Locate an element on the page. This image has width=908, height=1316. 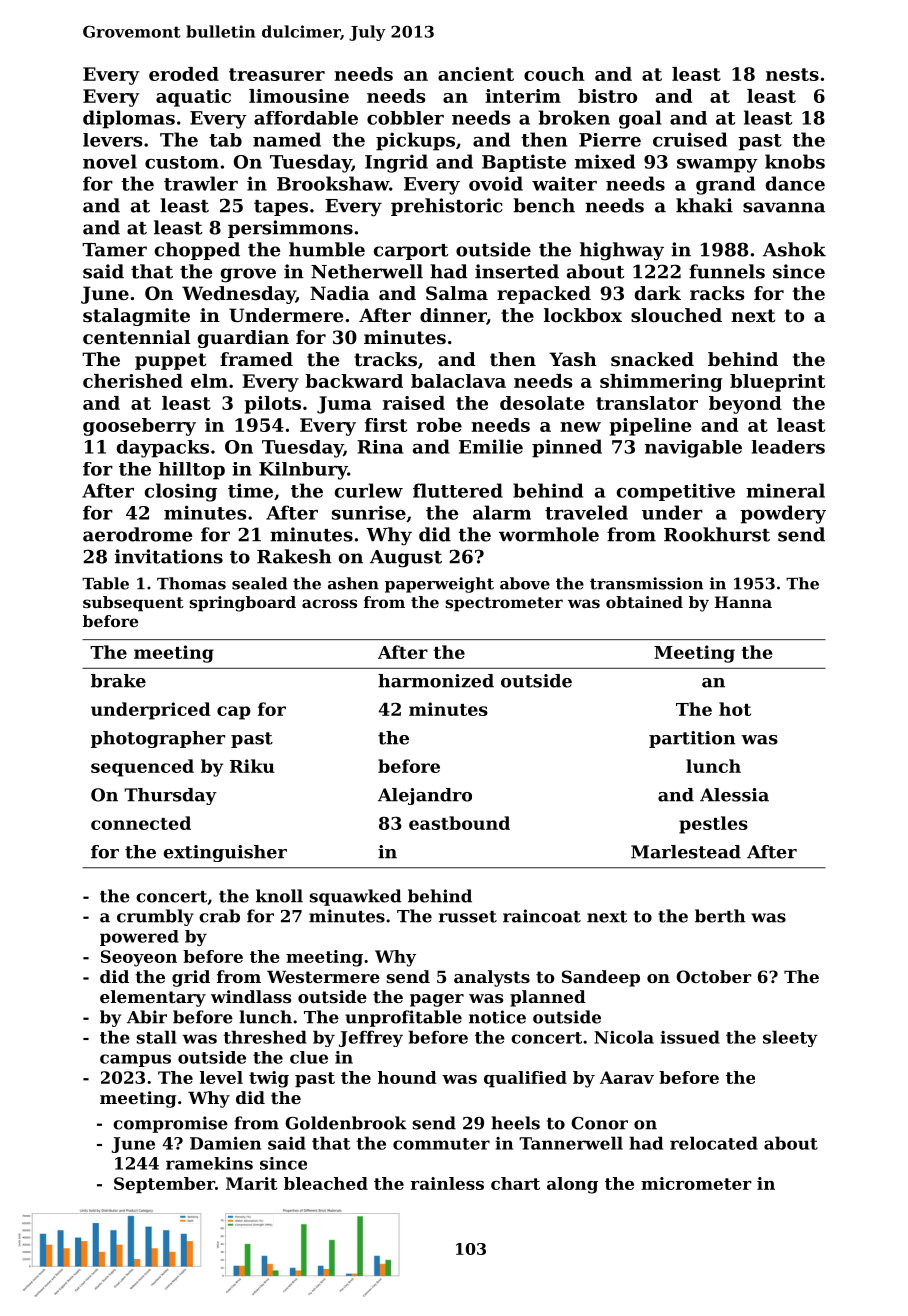
stall is located at coordinates (156, 1037).
